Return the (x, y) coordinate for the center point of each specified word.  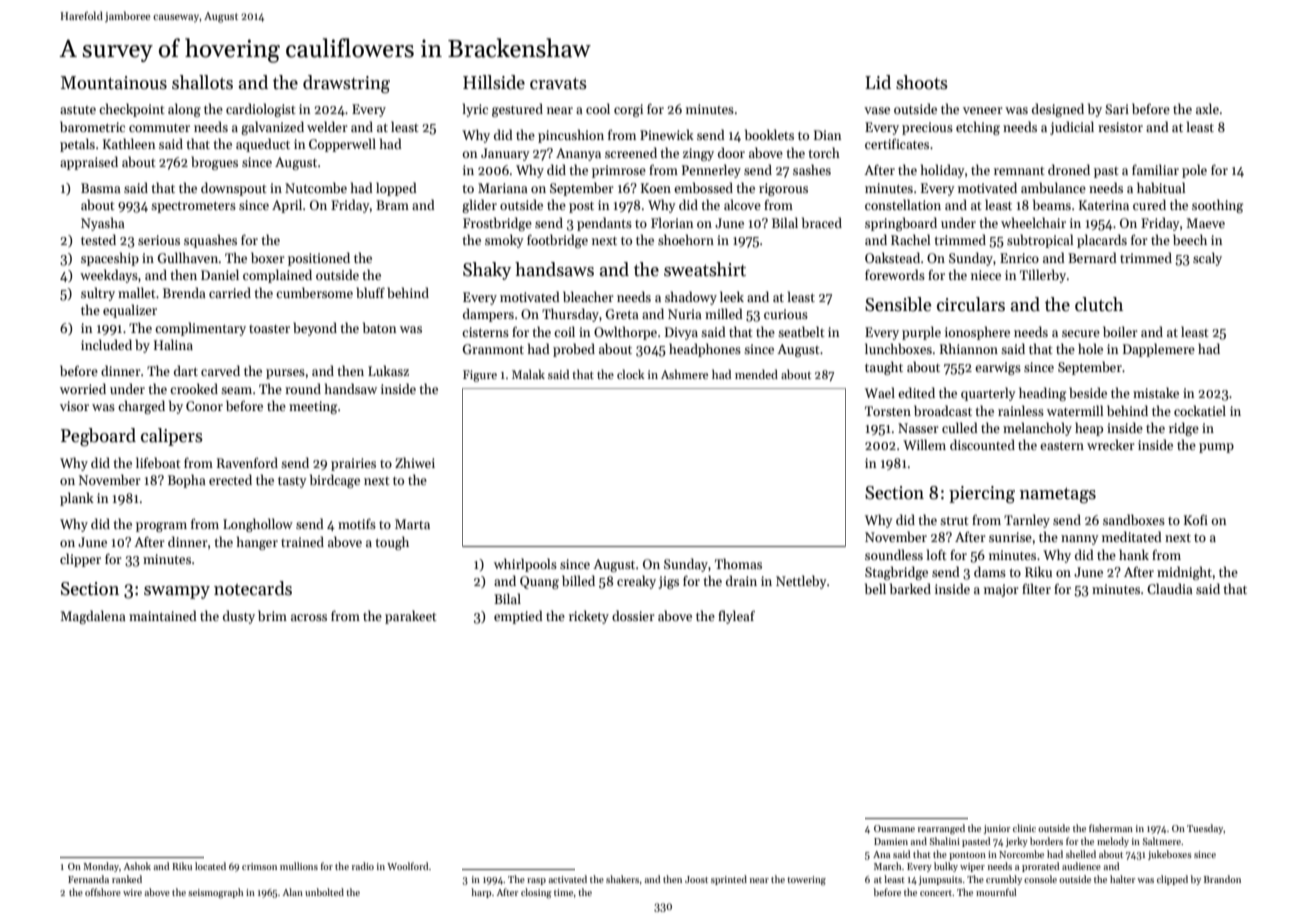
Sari (1117, 109)
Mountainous (114, 83)
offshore (103, 892)
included (106, 344)
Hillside (494, 82)
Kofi (1196, 519)
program (161, 527)
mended (756, 374)
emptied (518, 617)
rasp (536, 881)
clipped (1172, 880)
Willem (924, 444)
